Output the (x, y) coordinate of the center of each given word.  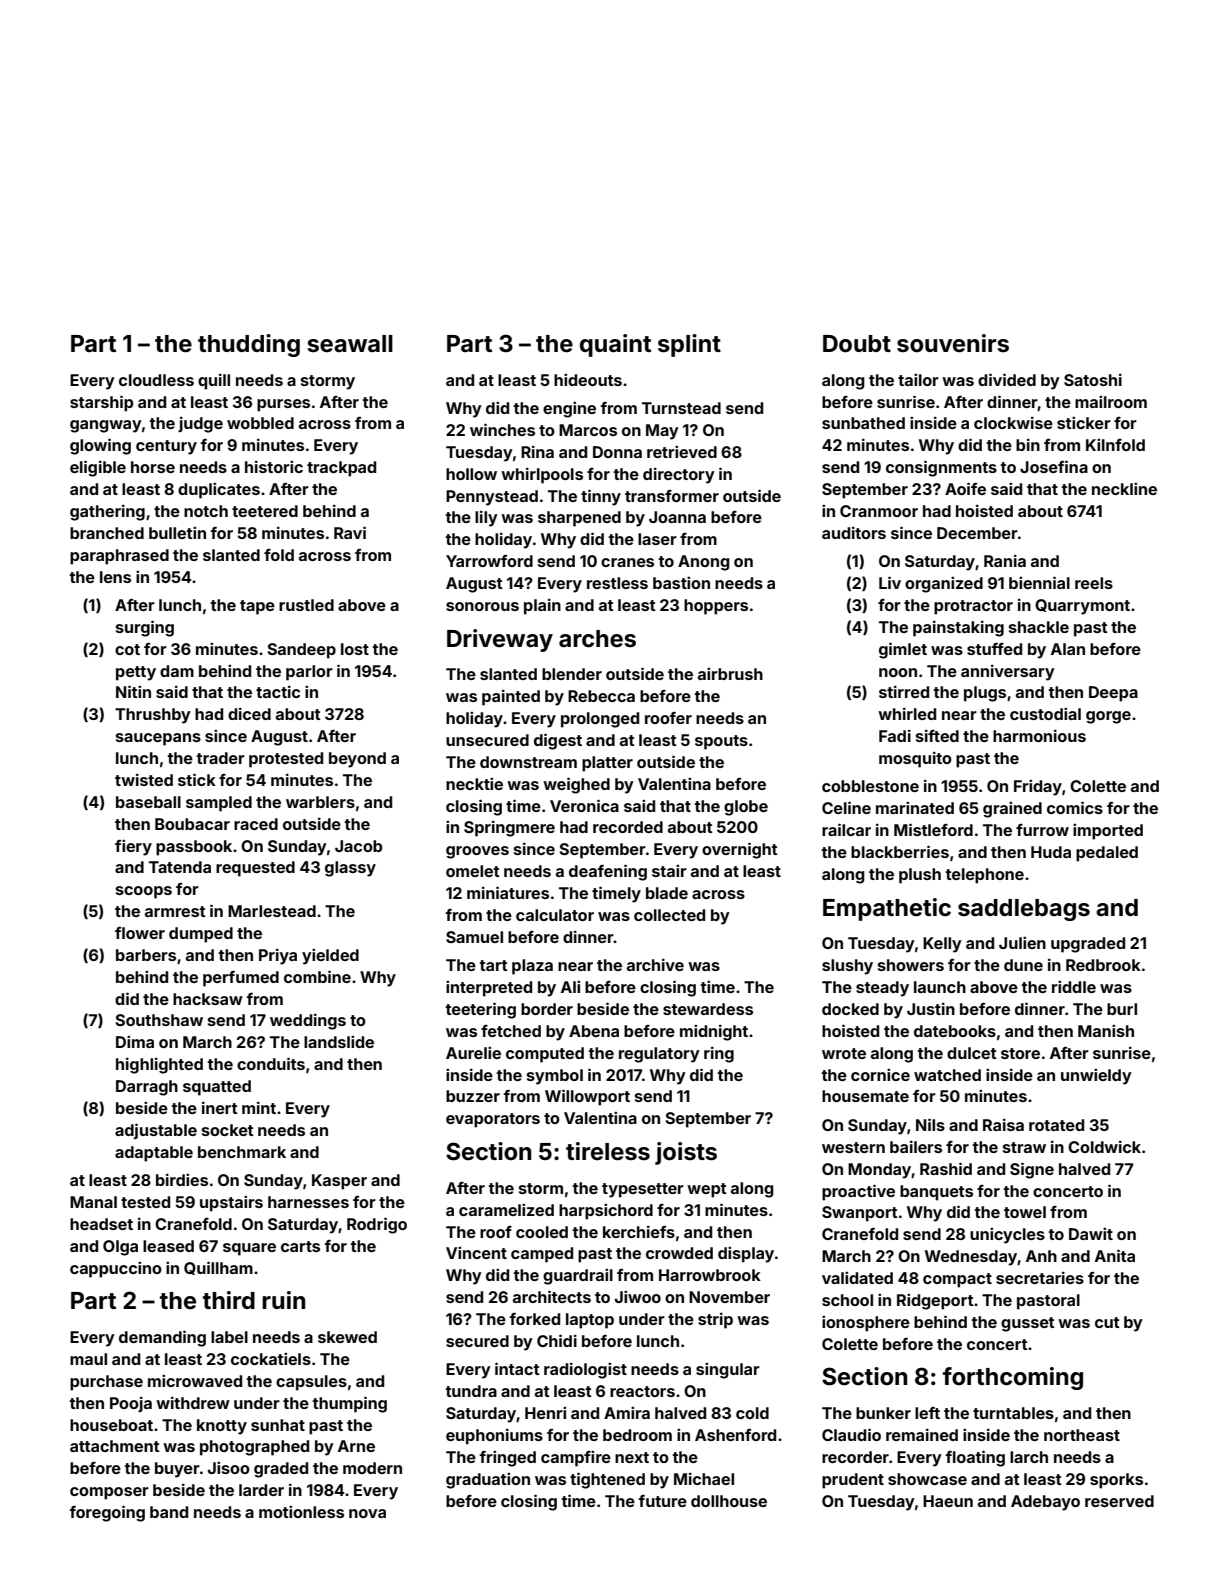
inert (220, 1107)
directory (679, 475)
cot (127, 649)
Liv (890, 582)
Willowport (587, 1097)
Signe (1032, 1170)
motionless (301, 1511)
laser (657, 539)
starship (101, 403)
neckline (1124, 488)
